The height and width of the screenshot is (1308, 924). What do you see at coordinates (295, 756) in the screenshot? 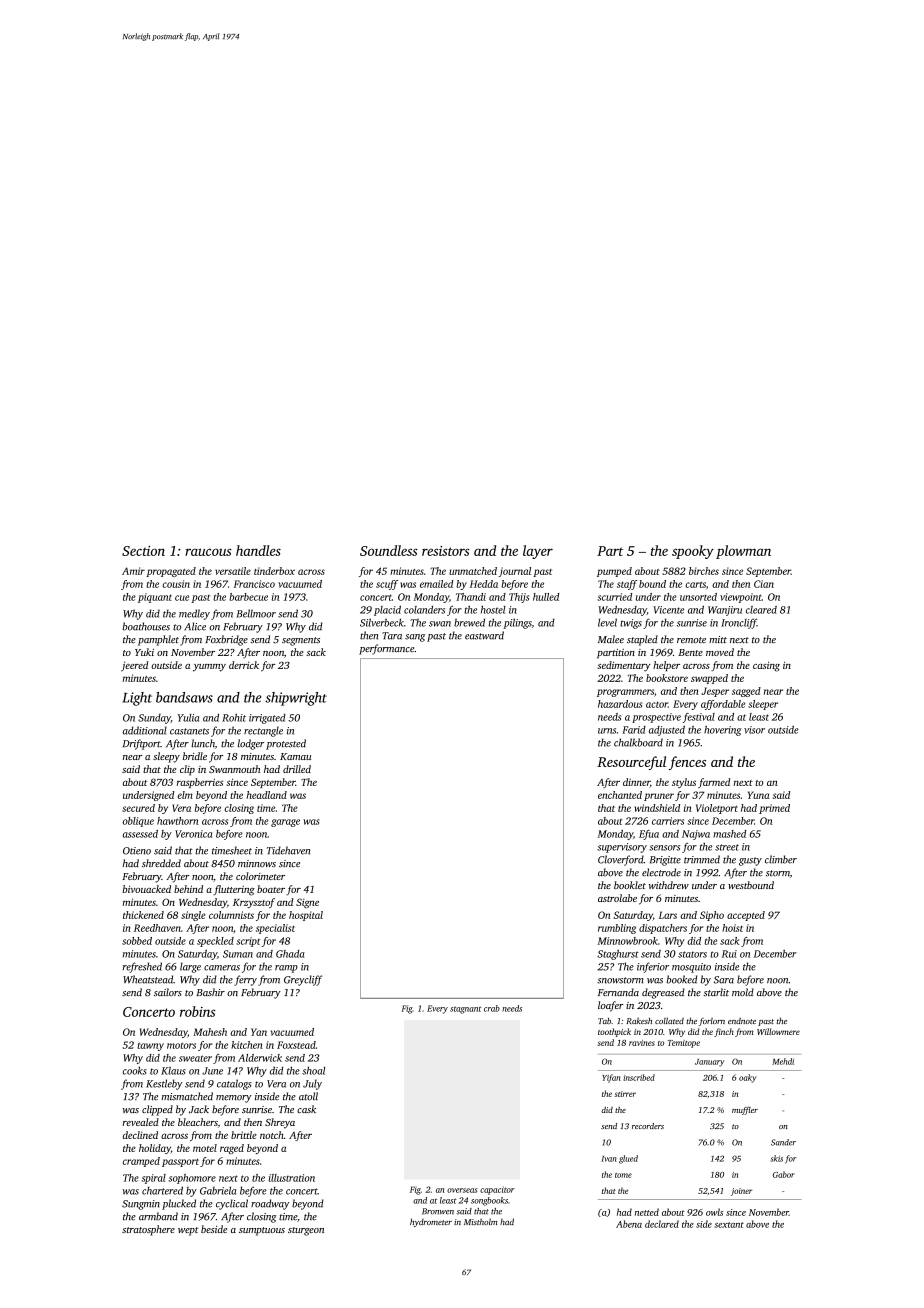
I see `Kamau` at bounding box center [295, 756].
